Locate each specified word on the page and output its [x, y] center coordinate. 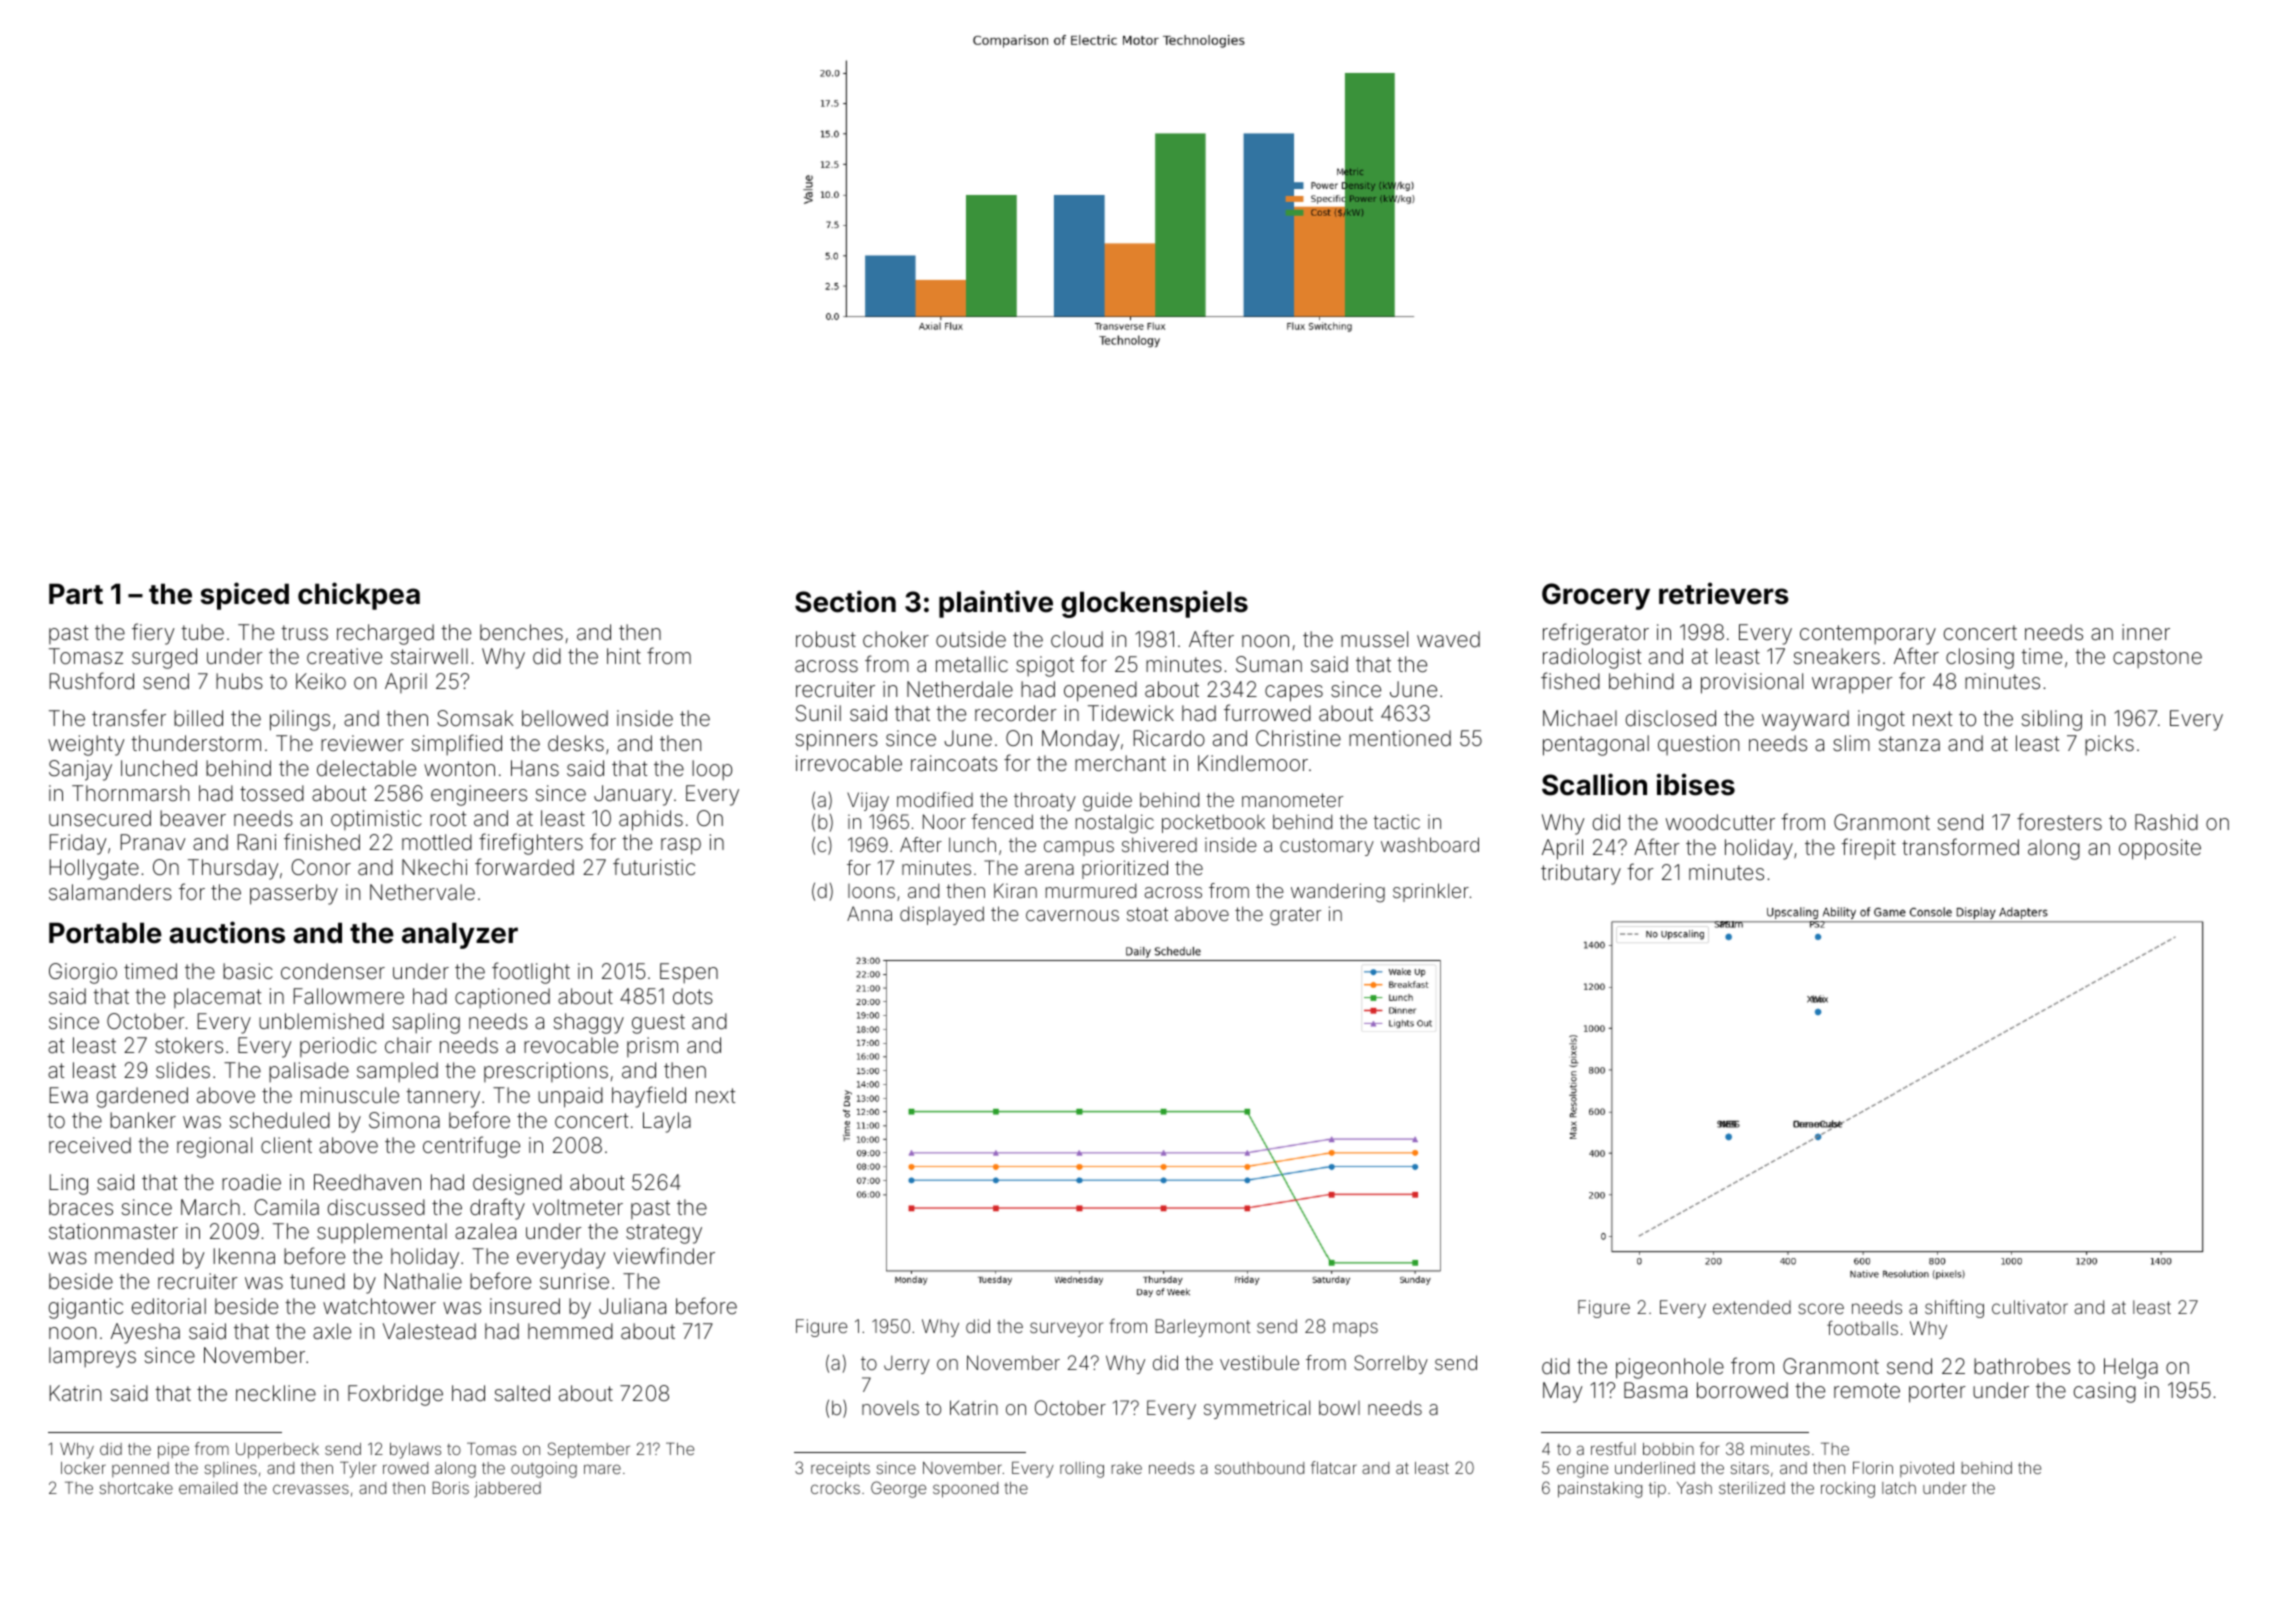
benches [521, 632]
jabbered [507, 1490]
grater [1295, 916]
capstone [2157, 659]
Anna [869, 913]
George [898, 1489]
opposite [2160, 849]
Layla [667, 1122]
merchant [1120, 763]
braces [81, 1207]
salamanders [110, 892]
